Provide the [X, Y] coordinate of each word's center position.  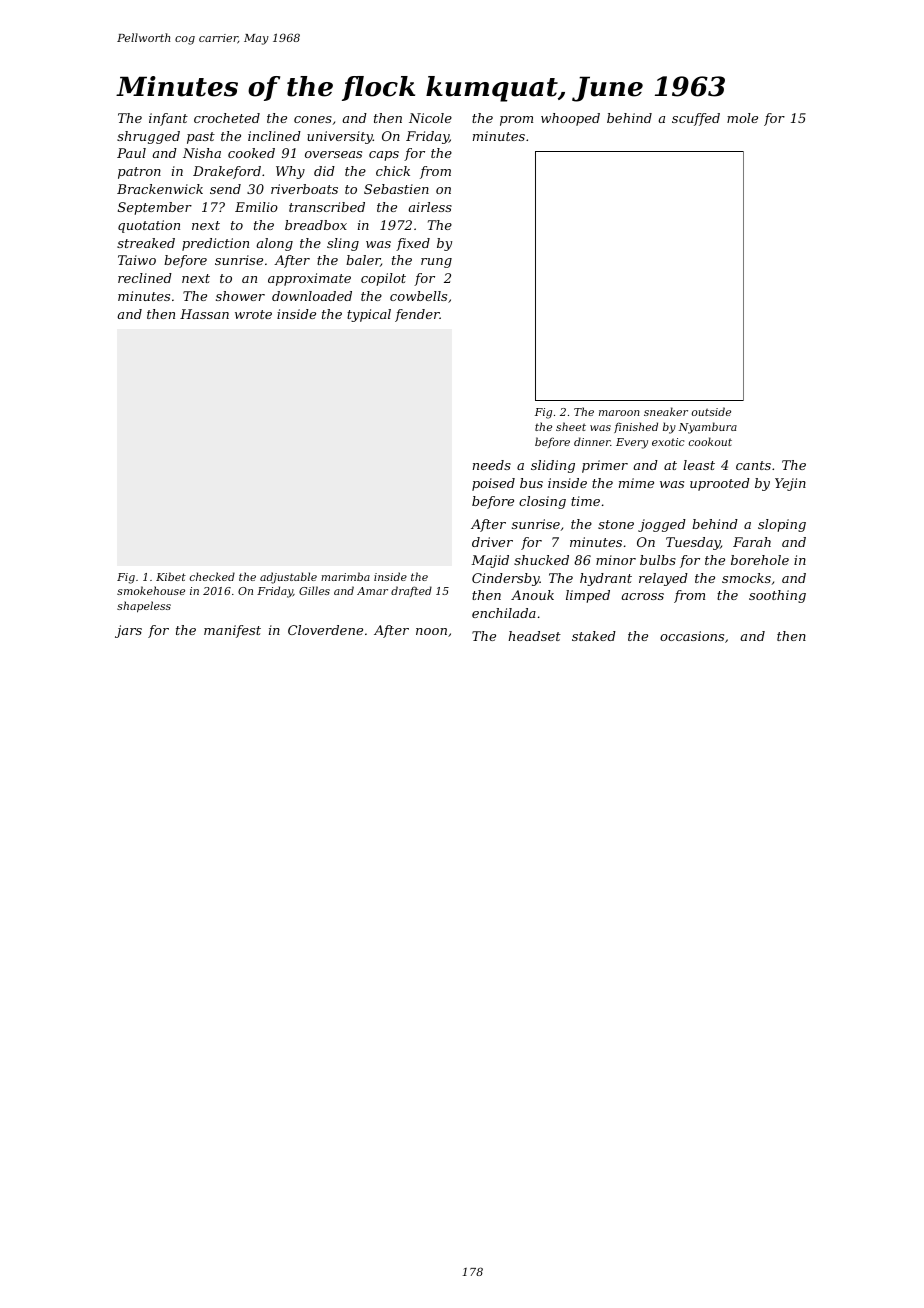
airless [430, 207]
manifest [232, 631]
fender [417, 315]
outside [711, 411]
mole [742, 118]
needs [492, 465]
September [155, 208]
